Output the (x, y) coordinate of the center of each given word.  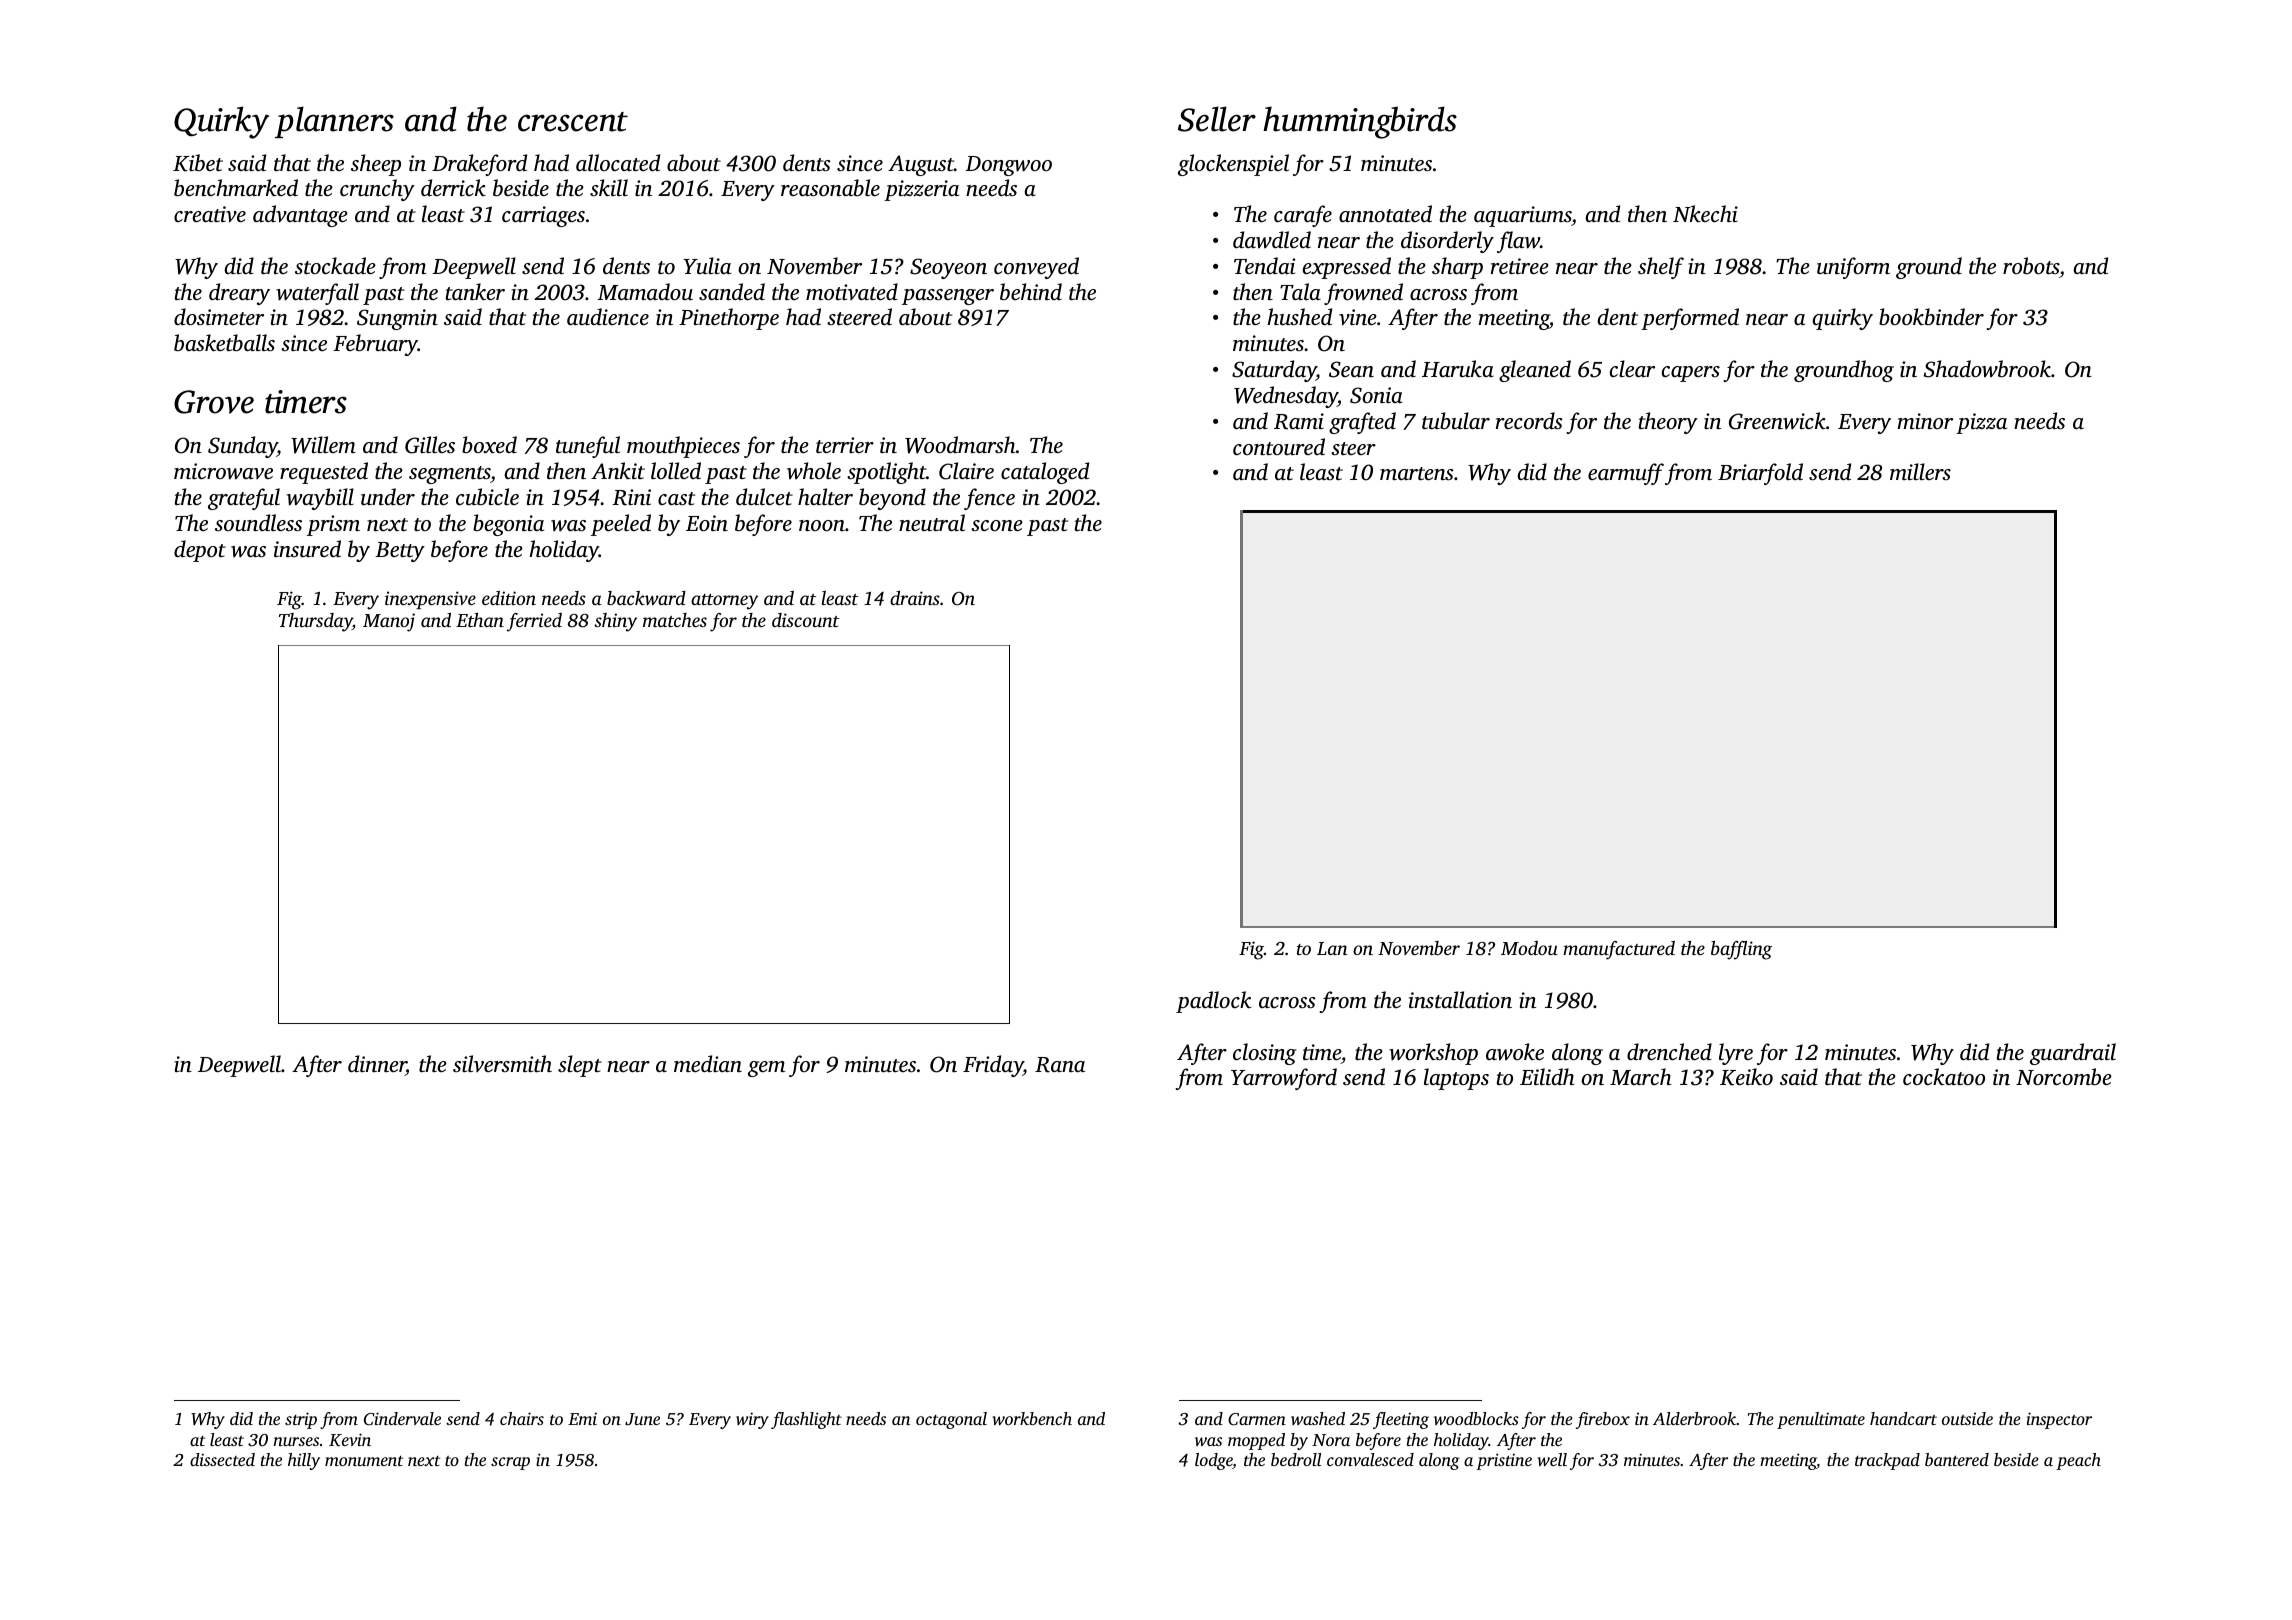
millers (1920, 471)
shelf (1661, 268)
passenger (948, 297)
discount (805, 620)
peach (2078, 1461)
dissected (222, 1459)
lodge (1214, 1461)
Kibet (198, 163)
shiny (615, 622)
